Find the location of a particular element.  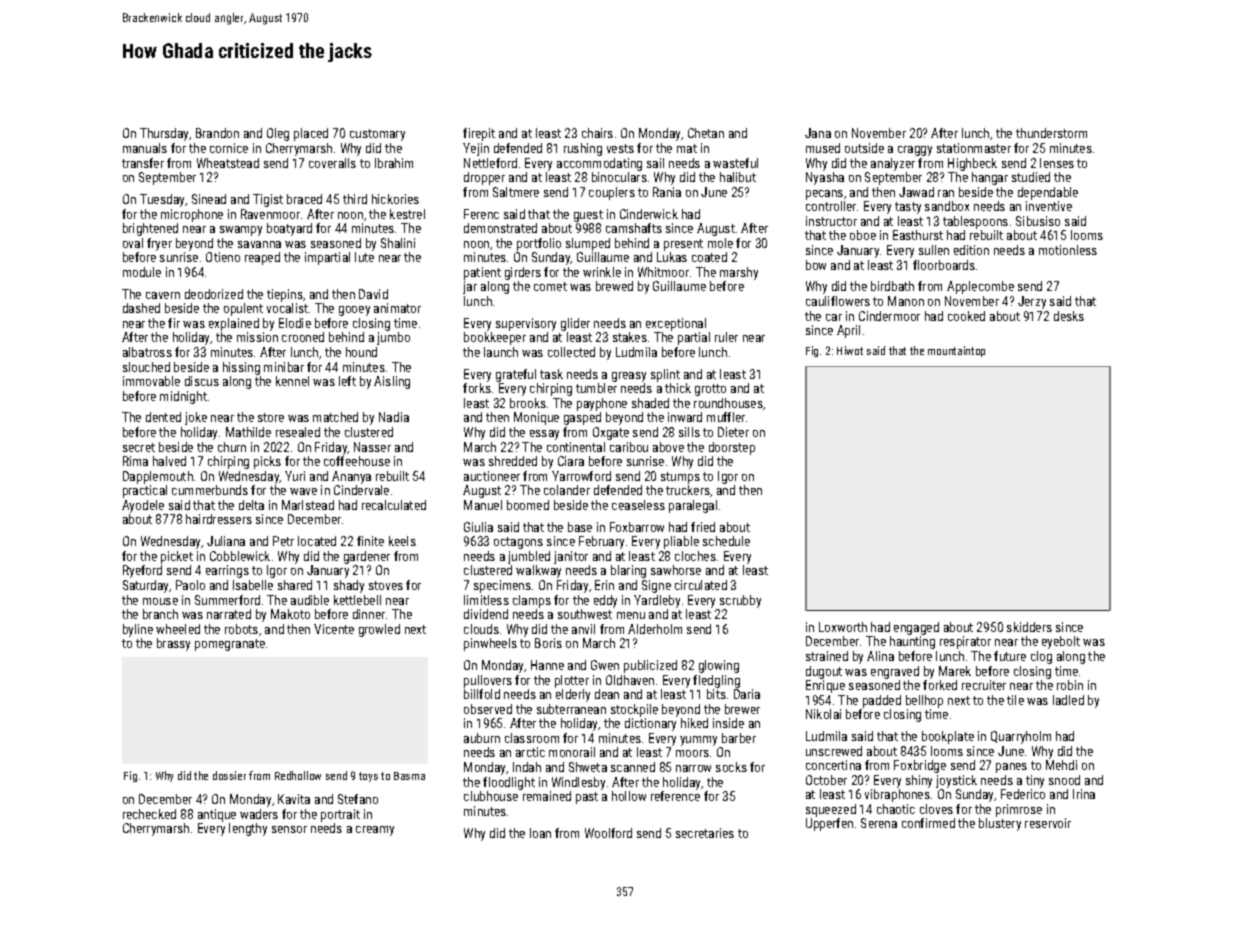

opulent is located at coordinates (243, 309).
